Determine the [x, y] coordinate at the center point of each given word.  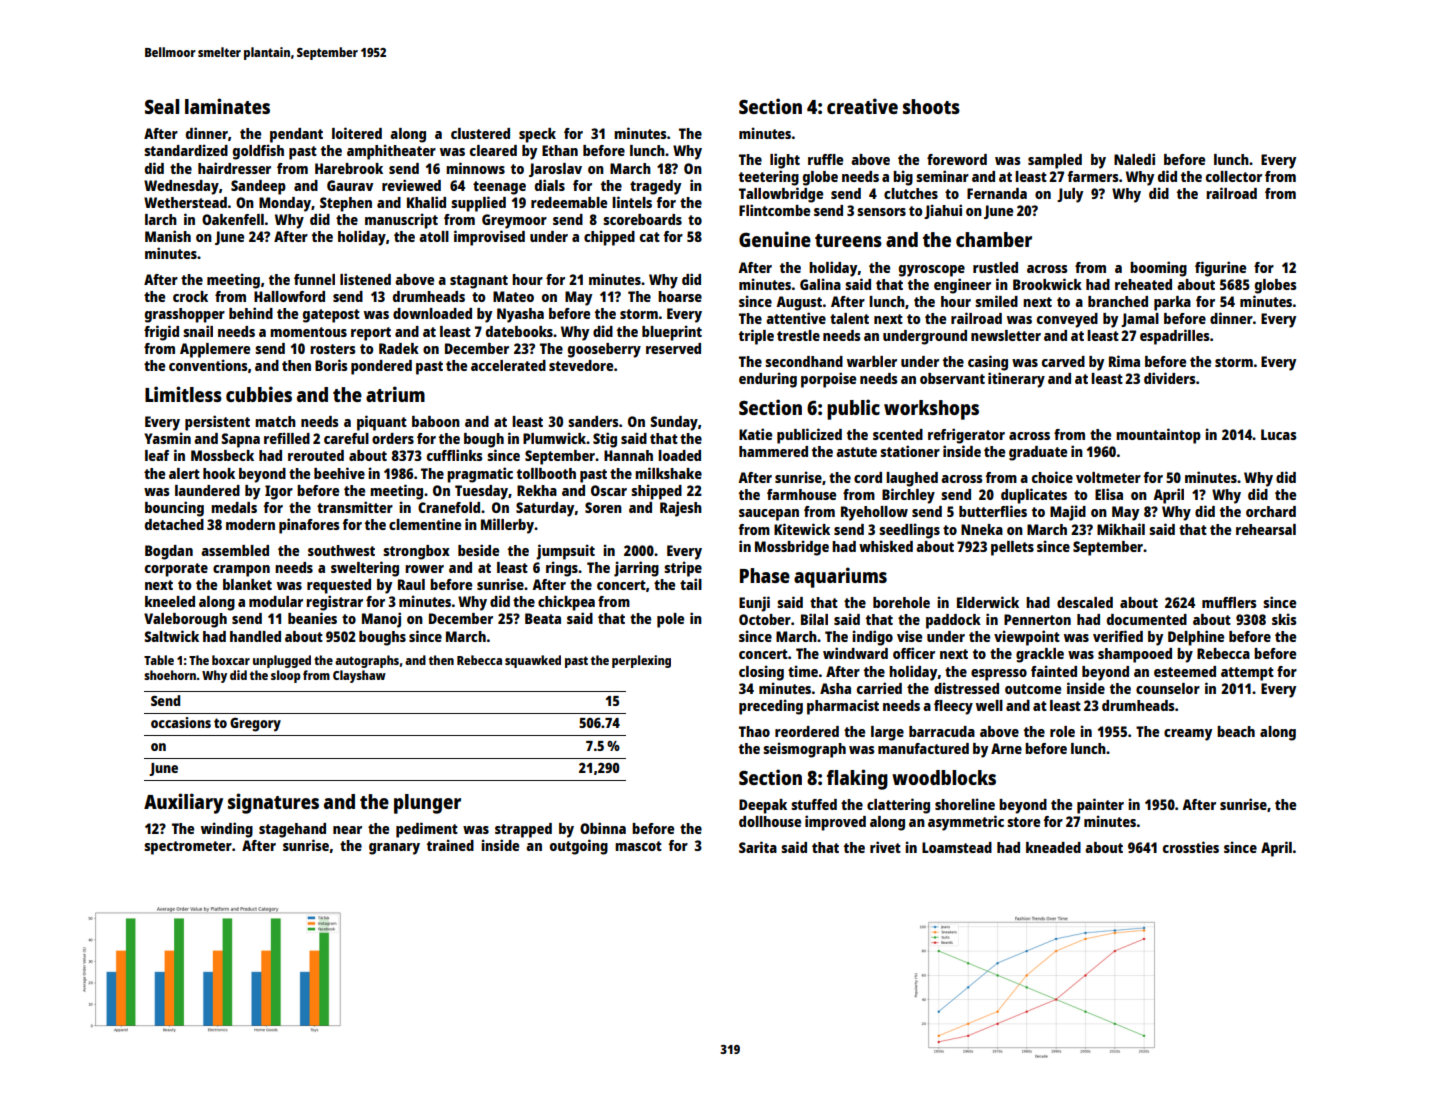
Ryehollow [874, 513]
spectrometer [188, 848]
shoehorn [170, 675]
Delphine [1196, 638]
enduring [768, 380]
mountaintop [1158, 436]
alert [184, 473]
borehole [901, 602]
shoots [931, 106]
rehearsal [1266, 529]
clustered [480, 133]
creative [862, 106]
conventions [208, 365]
